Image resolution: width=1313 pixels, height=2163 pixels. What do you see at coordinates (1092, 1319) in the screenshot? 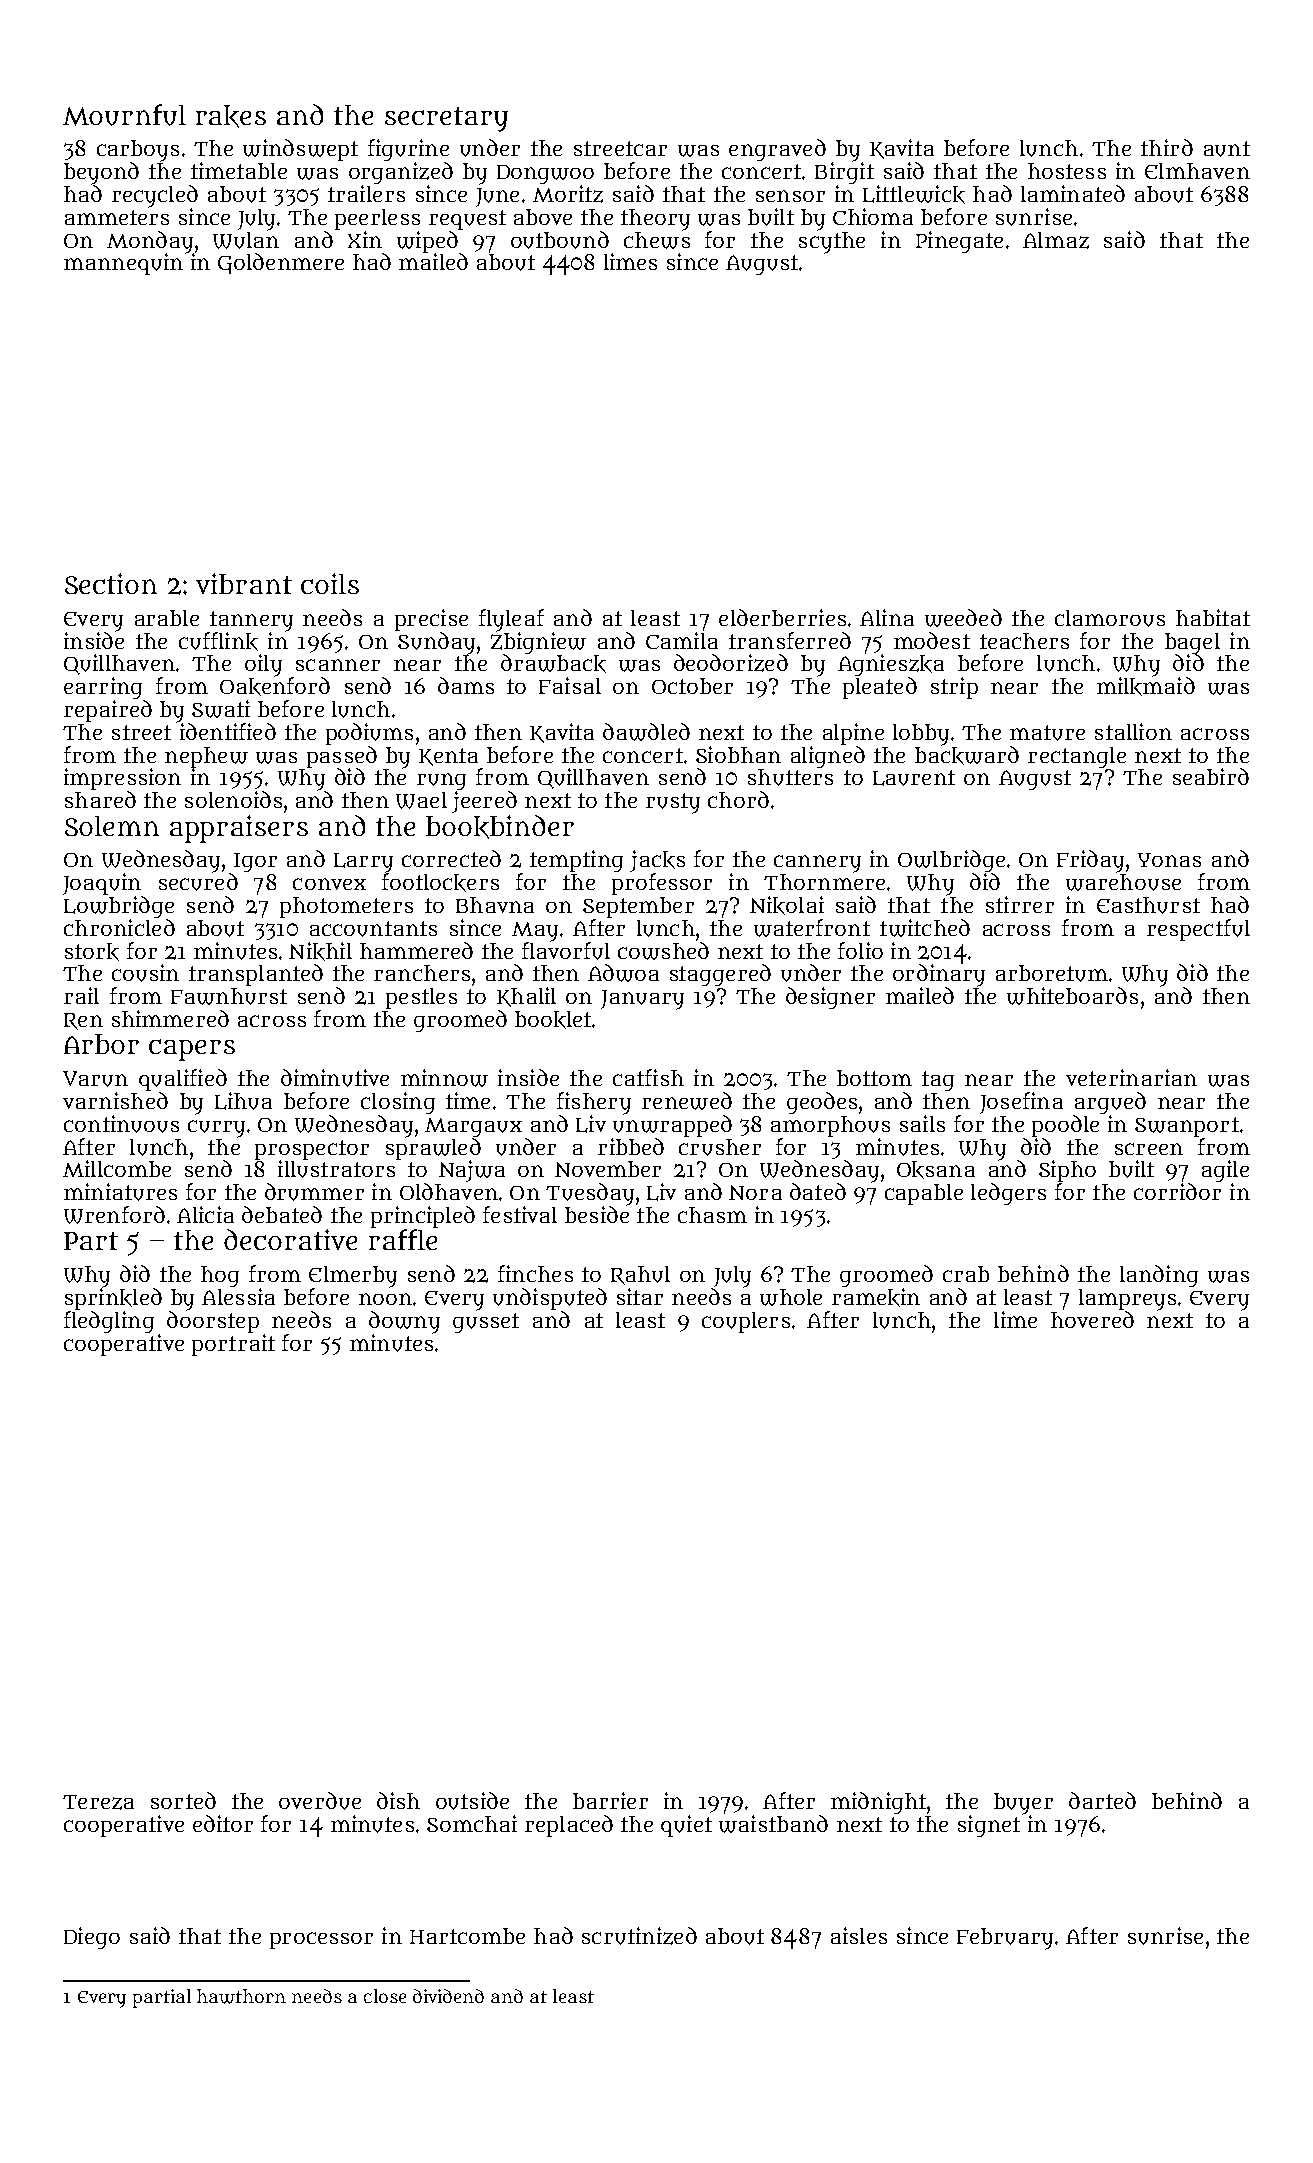
I see `hovered` at bounding box center [1092, 1319].
